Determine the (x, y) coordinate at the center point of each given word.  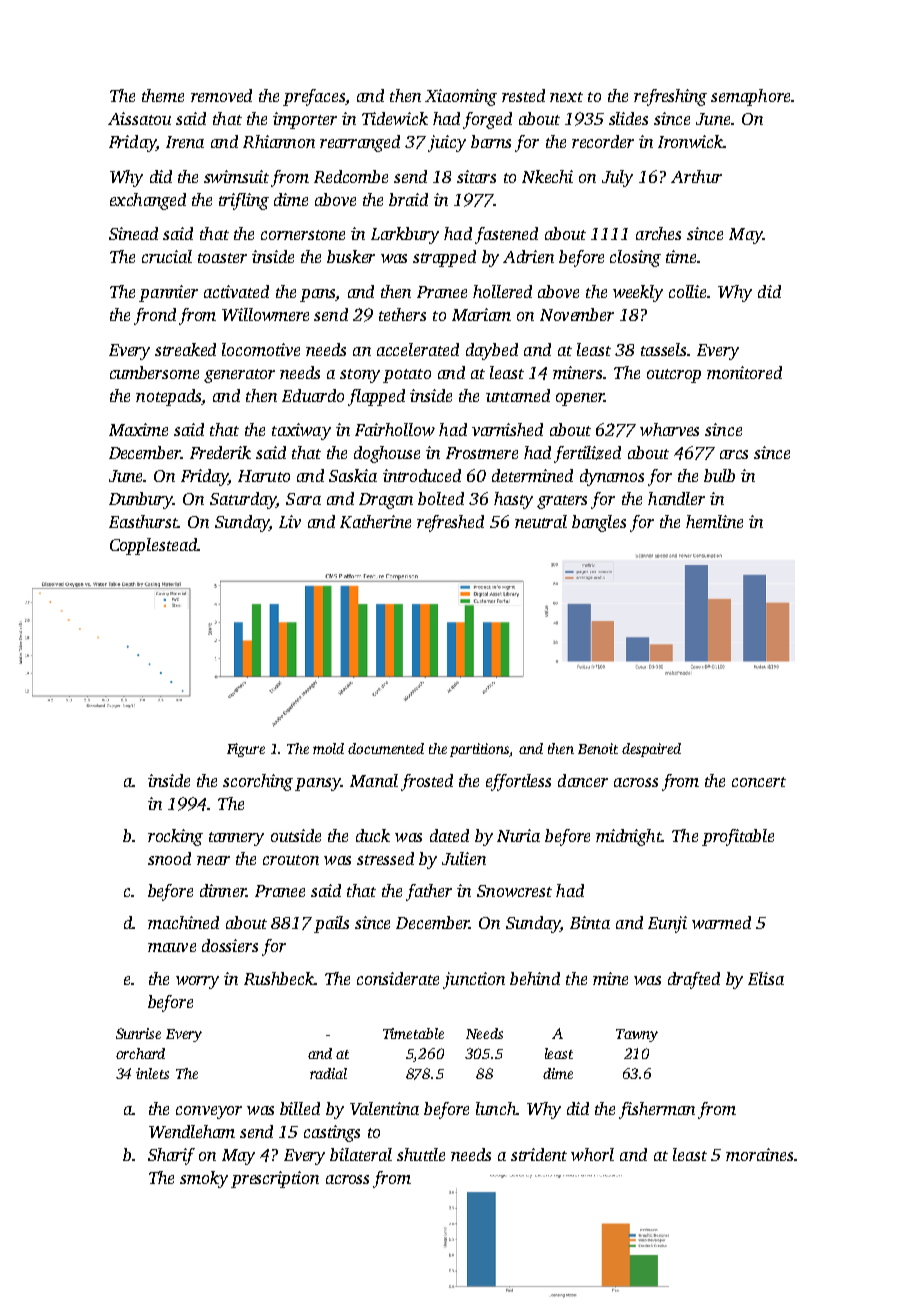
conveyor (209, 1112)
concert (759, 782)
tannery (236, 839)
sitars (476, 176)
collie (687, 291)
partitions (480, 750)
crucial (167, 256)
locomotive (261, 349)
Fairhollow (395, 429)
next (566, 97)
